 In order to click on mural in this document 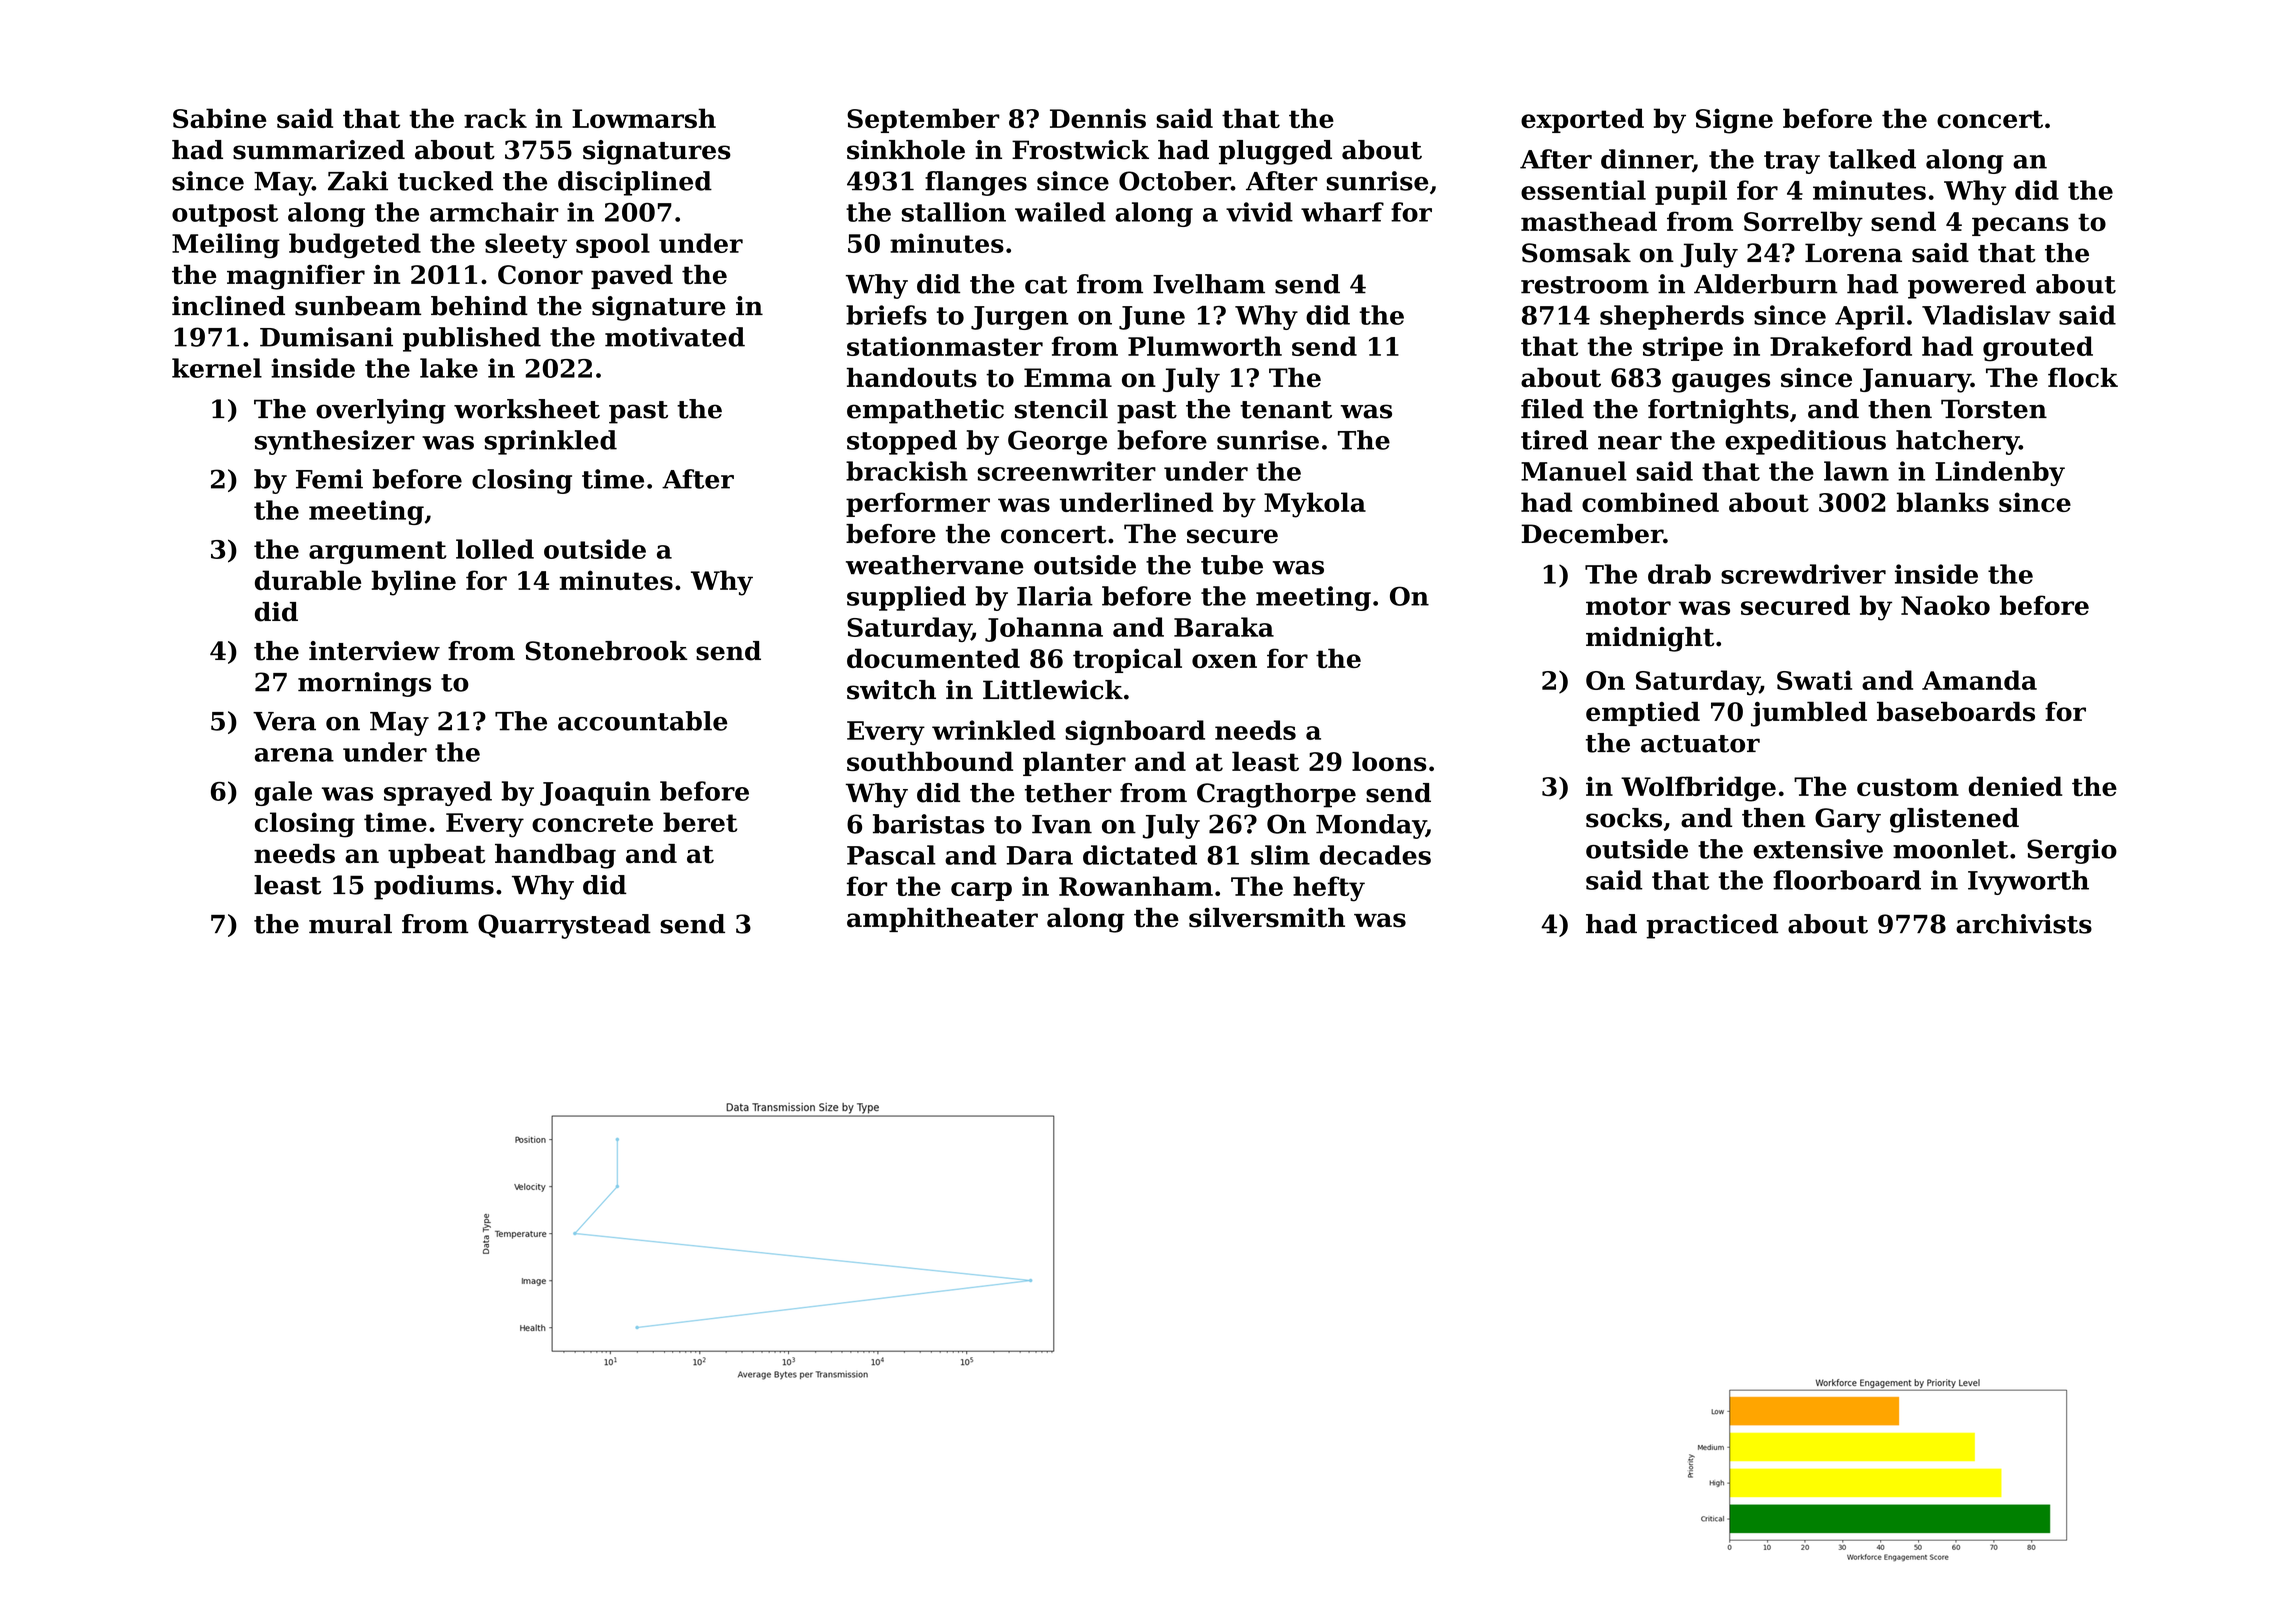, I will do `click(350, 924)`.
